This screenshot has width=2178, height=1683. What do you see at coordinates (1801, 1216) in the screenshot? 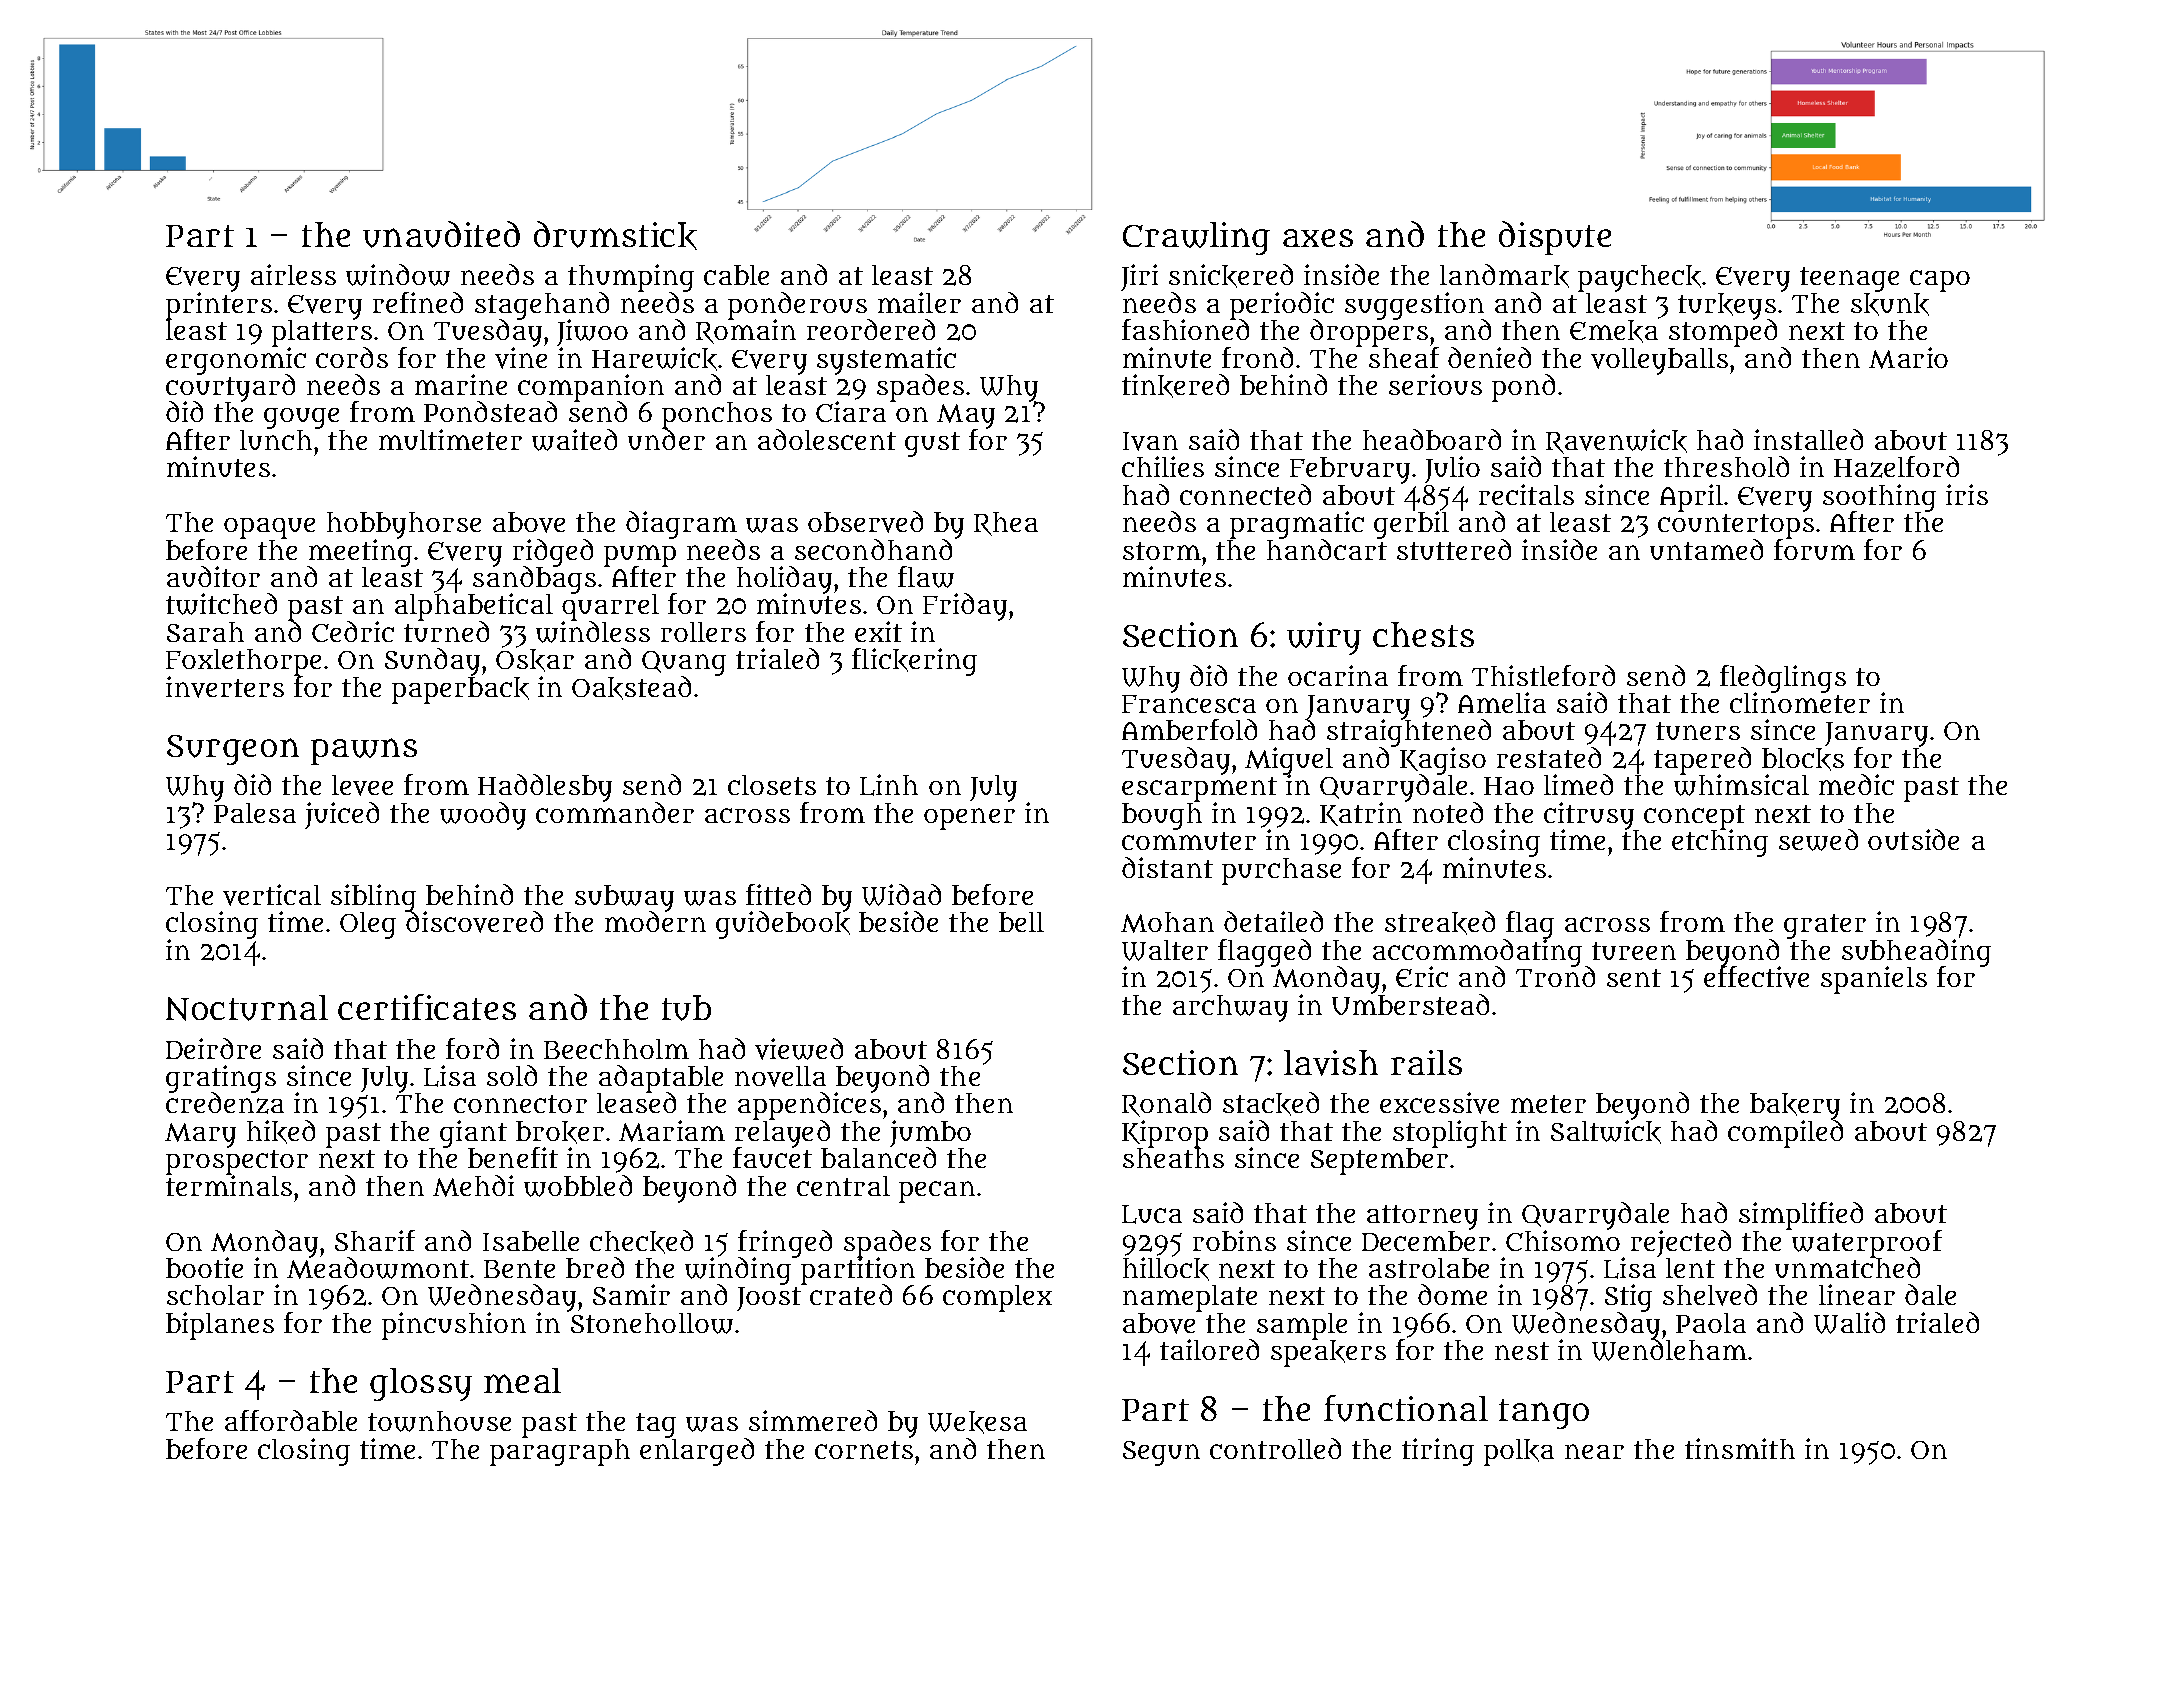
I see `simplified` at bounding box center [1801, 1216].
